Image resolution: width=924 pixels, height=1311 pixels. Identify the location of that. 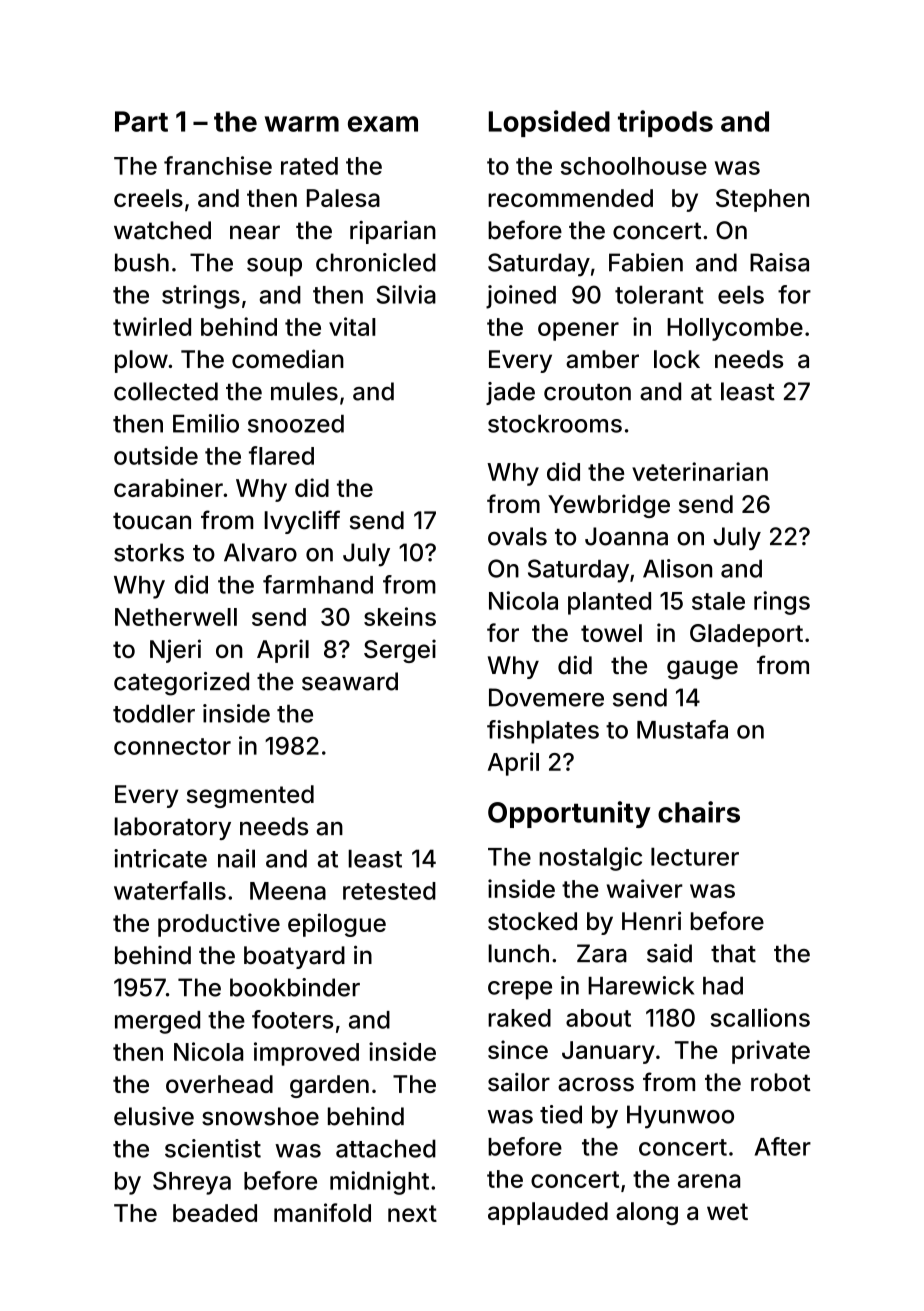
(733, 953).
